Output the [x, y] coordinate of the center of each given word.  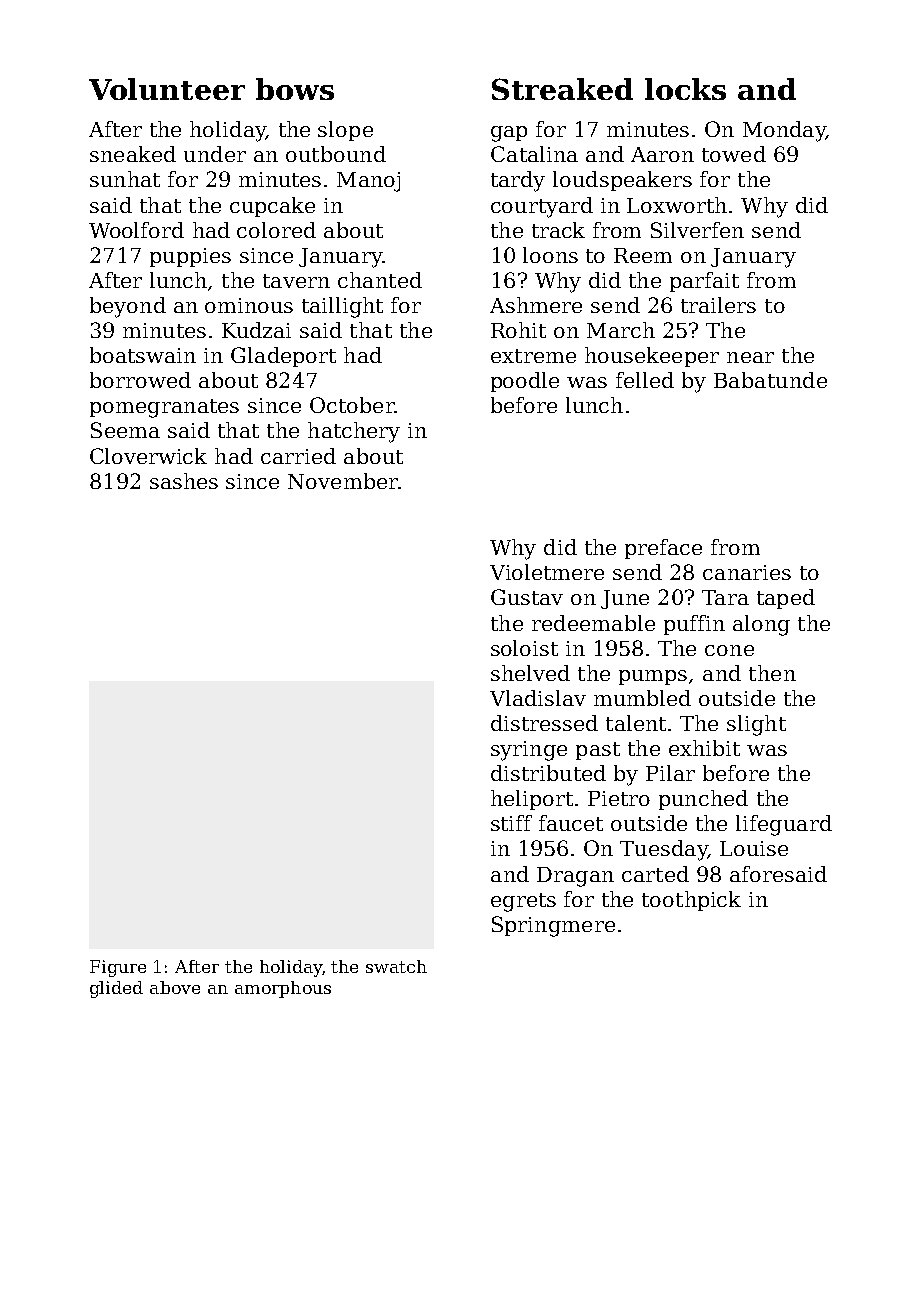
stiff [511, 823]
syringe [529, 751]
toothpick [691, 901]
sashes [184, 481]
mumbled [642, 698]
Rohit [518, 330]
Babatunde [770, 380]
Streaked [562, 89]
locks [685, 89]
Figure [118, 968]
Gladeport [283, 357]
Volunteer [167, 89]
